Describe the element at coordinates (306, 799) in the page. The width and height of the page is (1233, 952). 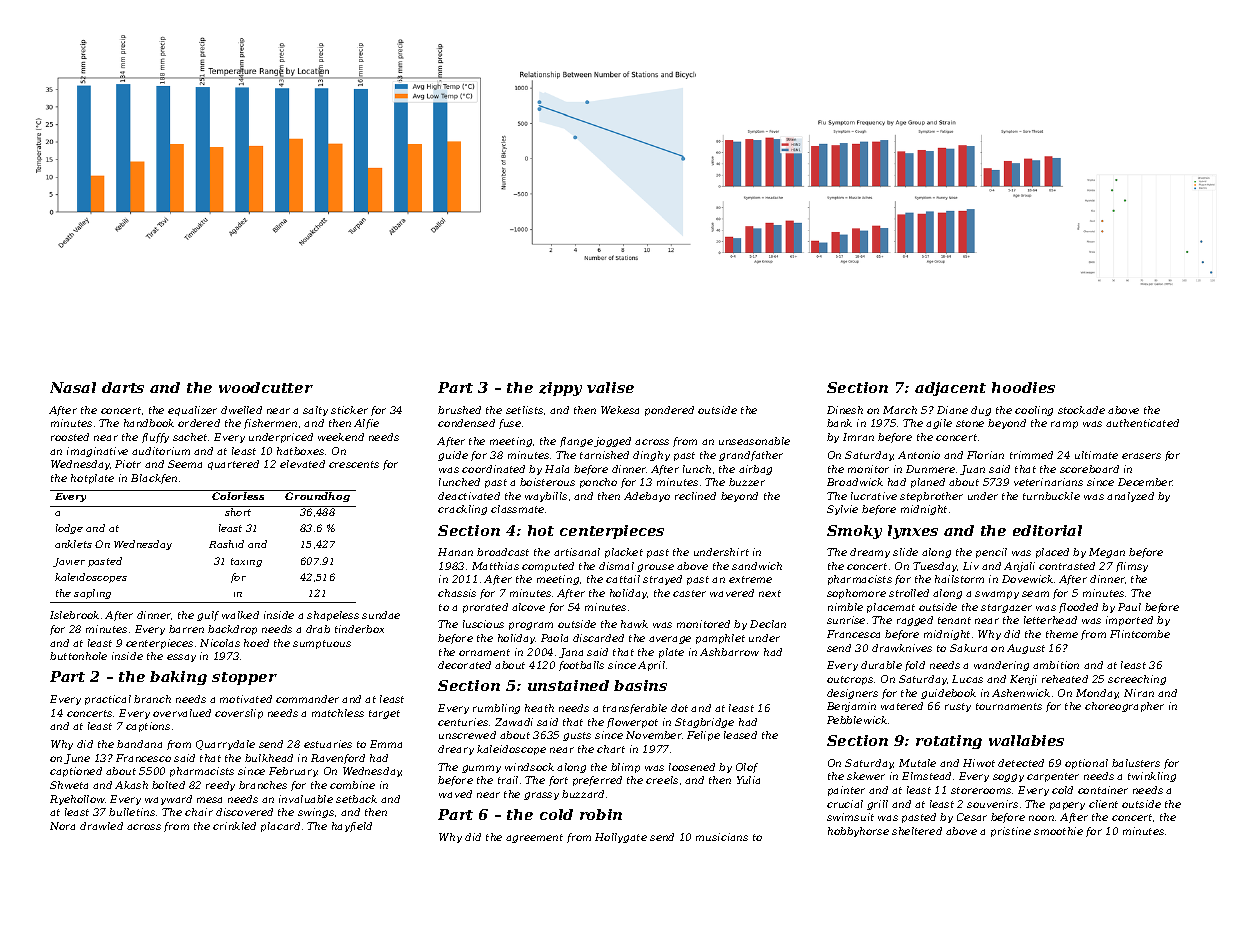
I see `invaluable` at that location.
